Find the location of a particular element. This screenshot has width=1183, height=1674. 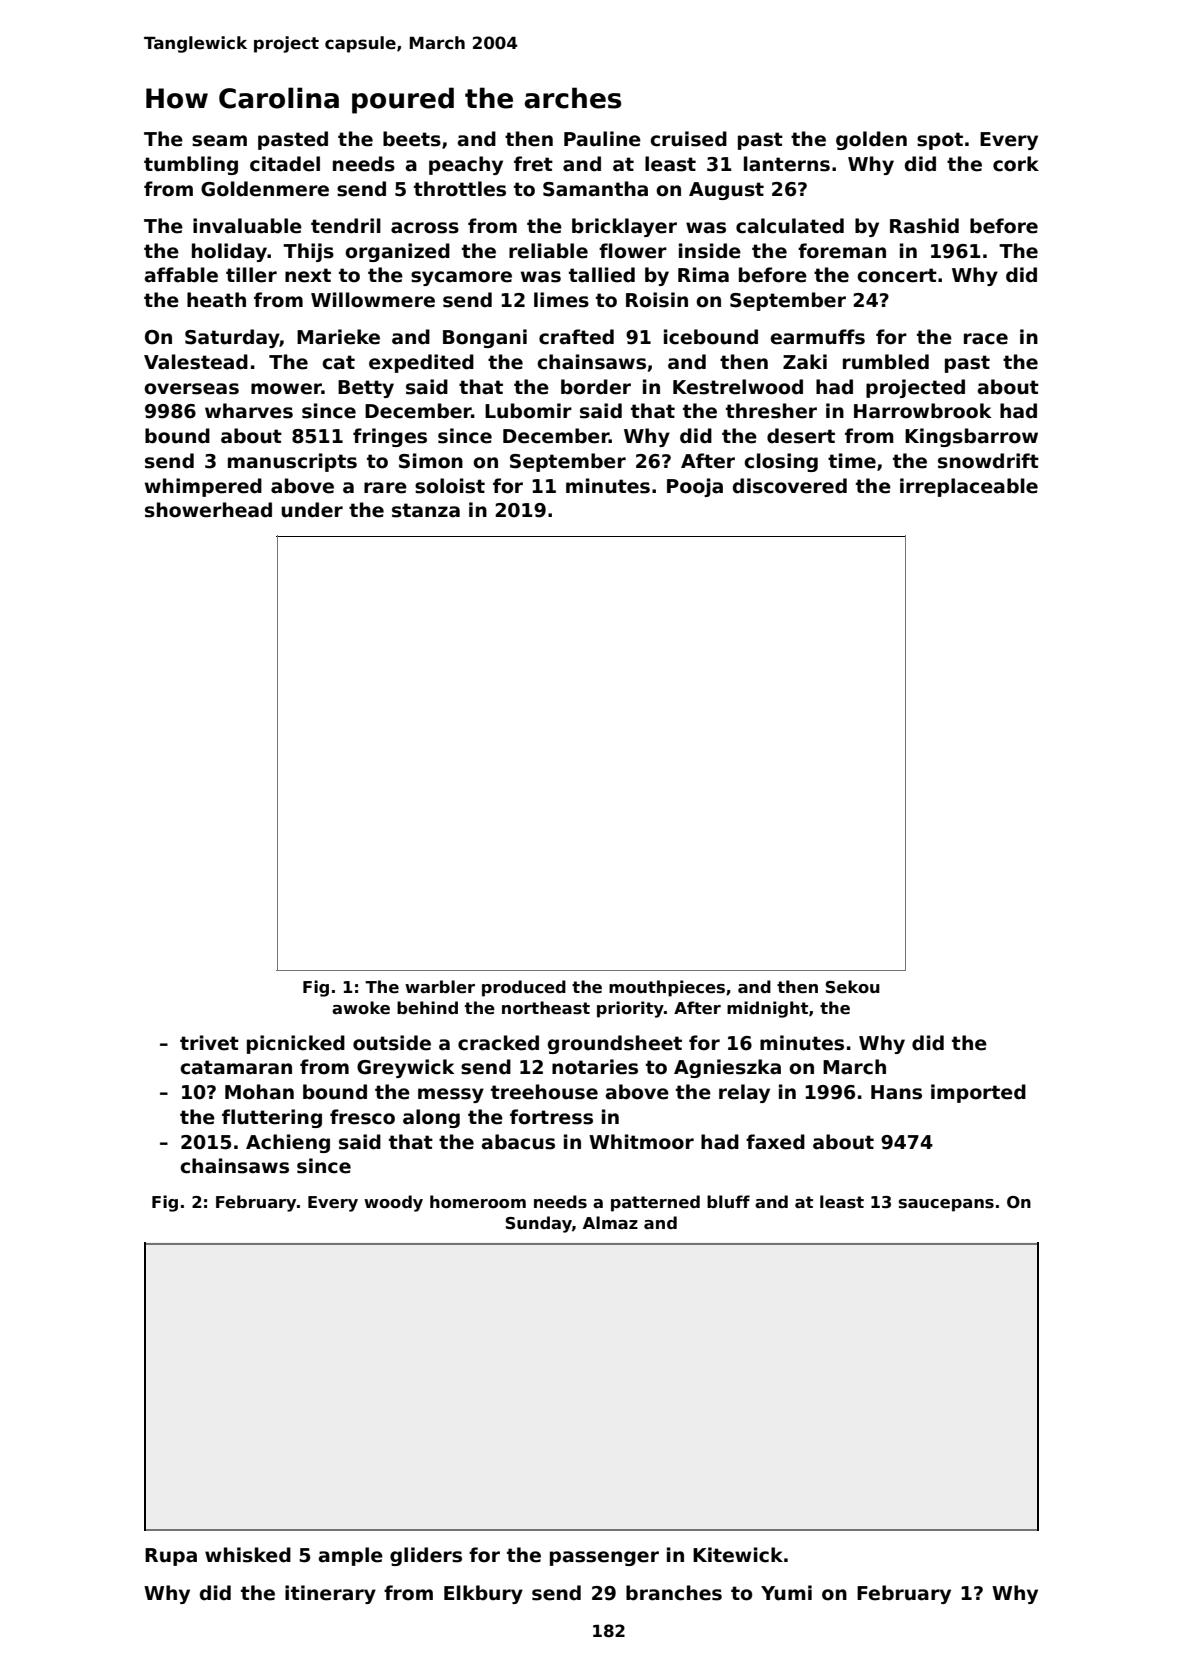

Hans is located at coordinates (896, 1092).
